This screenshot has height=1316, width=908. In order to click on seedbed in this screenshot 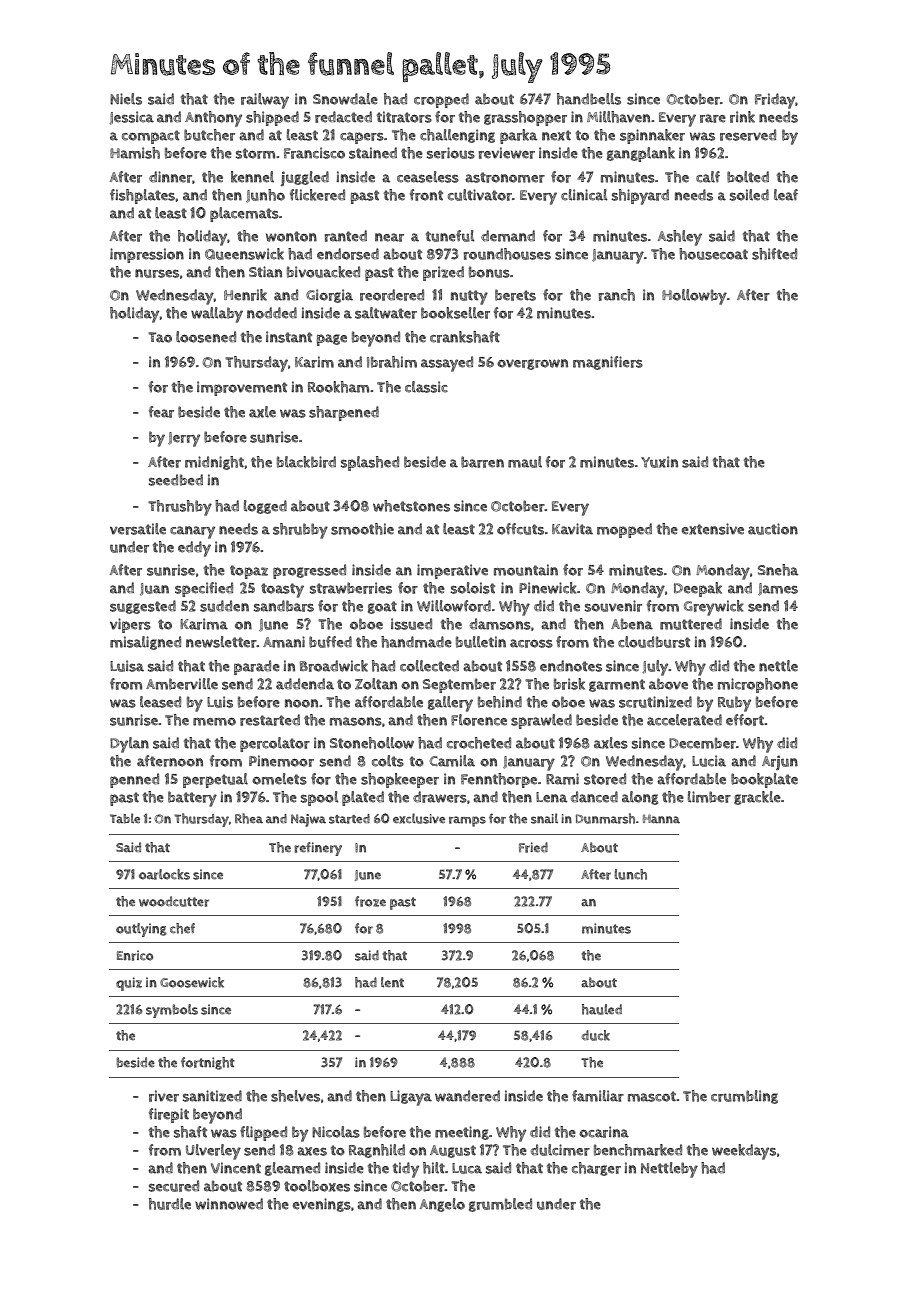, I will do `click(176, 480)`.
